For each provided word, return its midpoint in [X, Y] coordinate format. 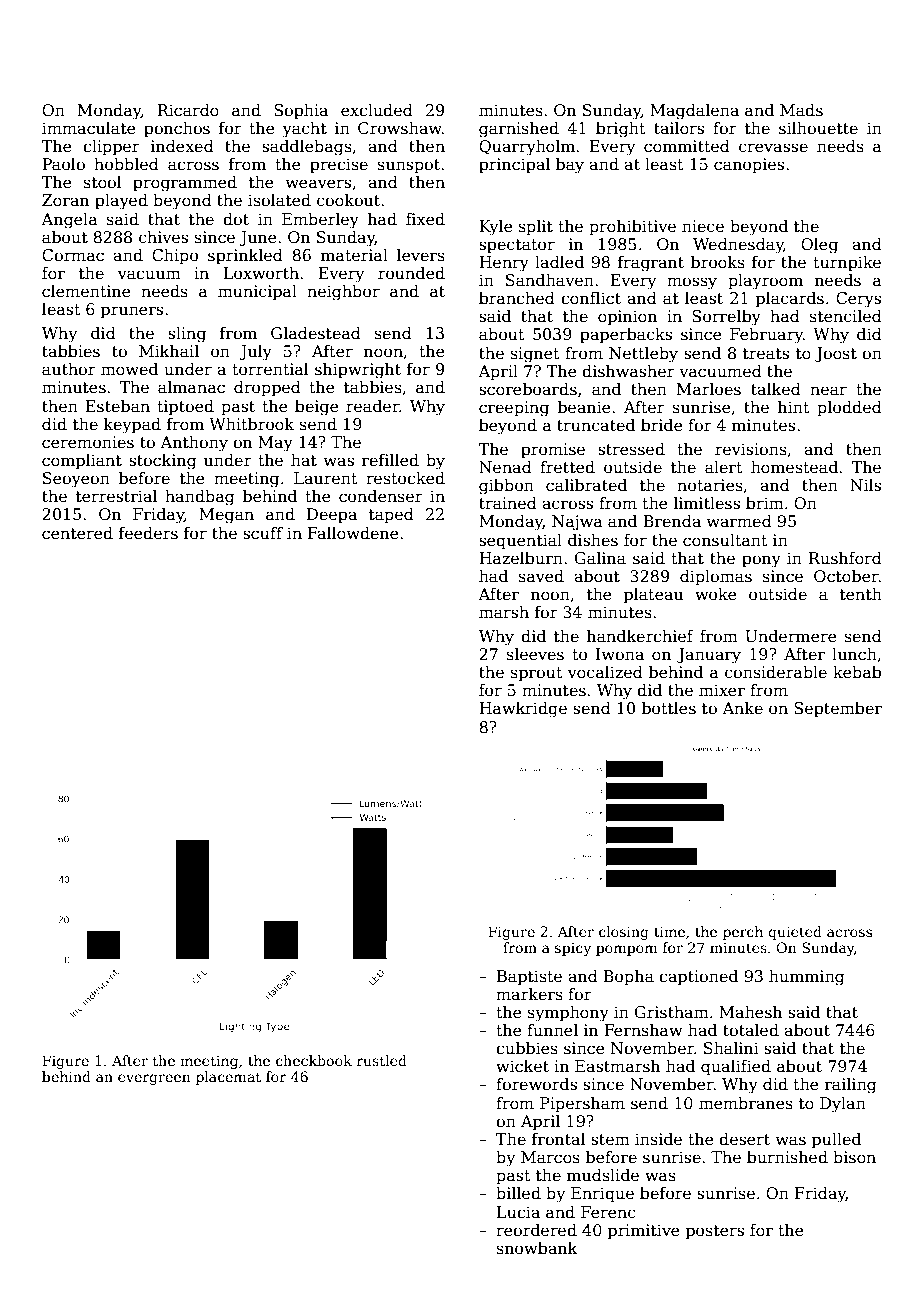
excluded [377, 110]
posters [715, 1232]
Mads [801, 110]
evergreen [154, 1079]
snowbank [537, 1248]
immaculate [89, 128]
